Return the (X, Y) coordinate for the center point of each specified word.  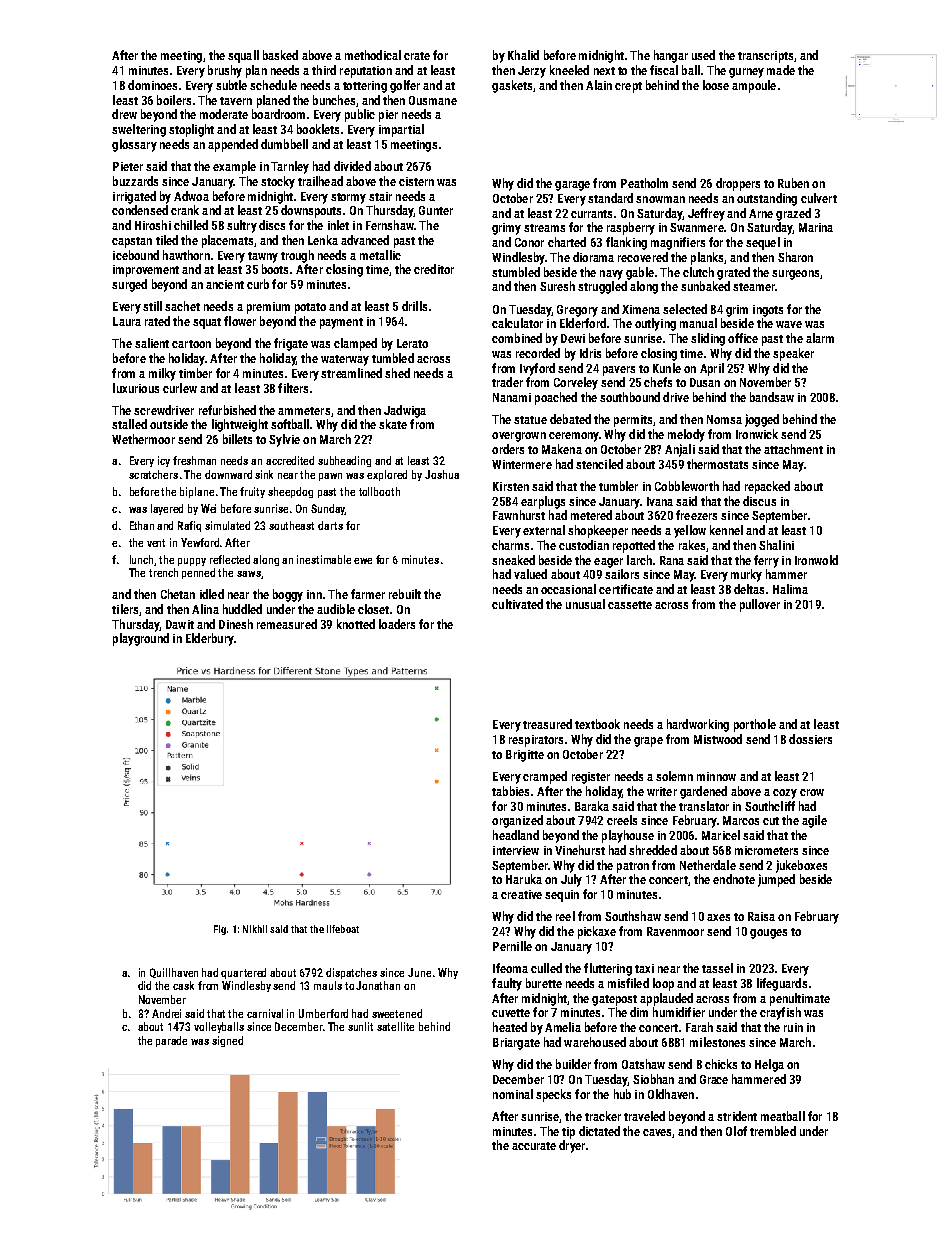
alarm (820, 338)
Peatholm (644, 183)
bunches (334, 100)
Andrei (166, 1013)
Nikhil (255, 929)
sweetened (397, 1013)
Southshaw (633, 916)
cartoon (191, 344)
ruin (793, 1027)
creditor (434, 269)
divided (352, 166)
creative (521, 894)
